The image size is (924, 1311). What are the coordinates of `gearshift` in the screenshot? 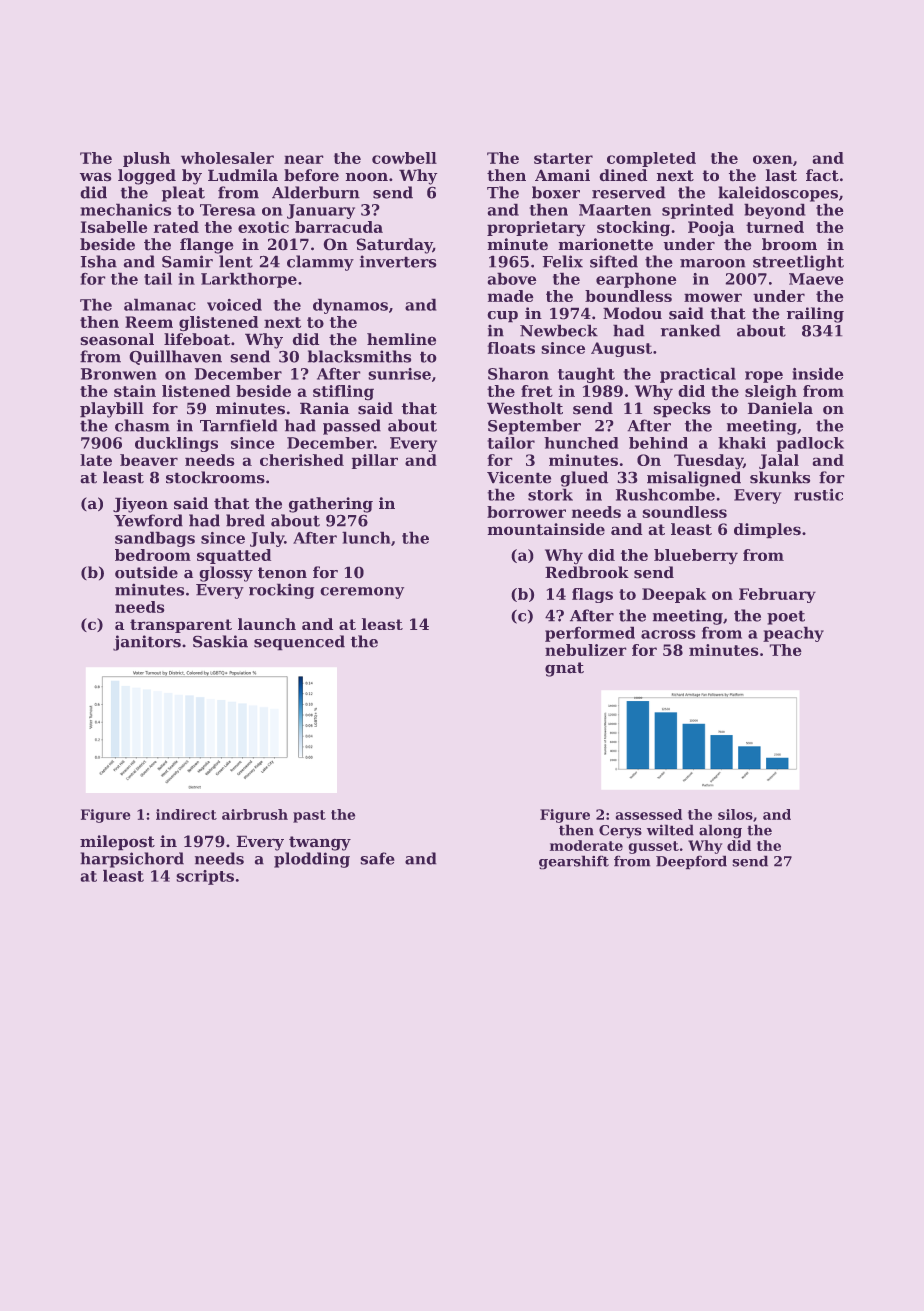 It's located at (574, 862).
